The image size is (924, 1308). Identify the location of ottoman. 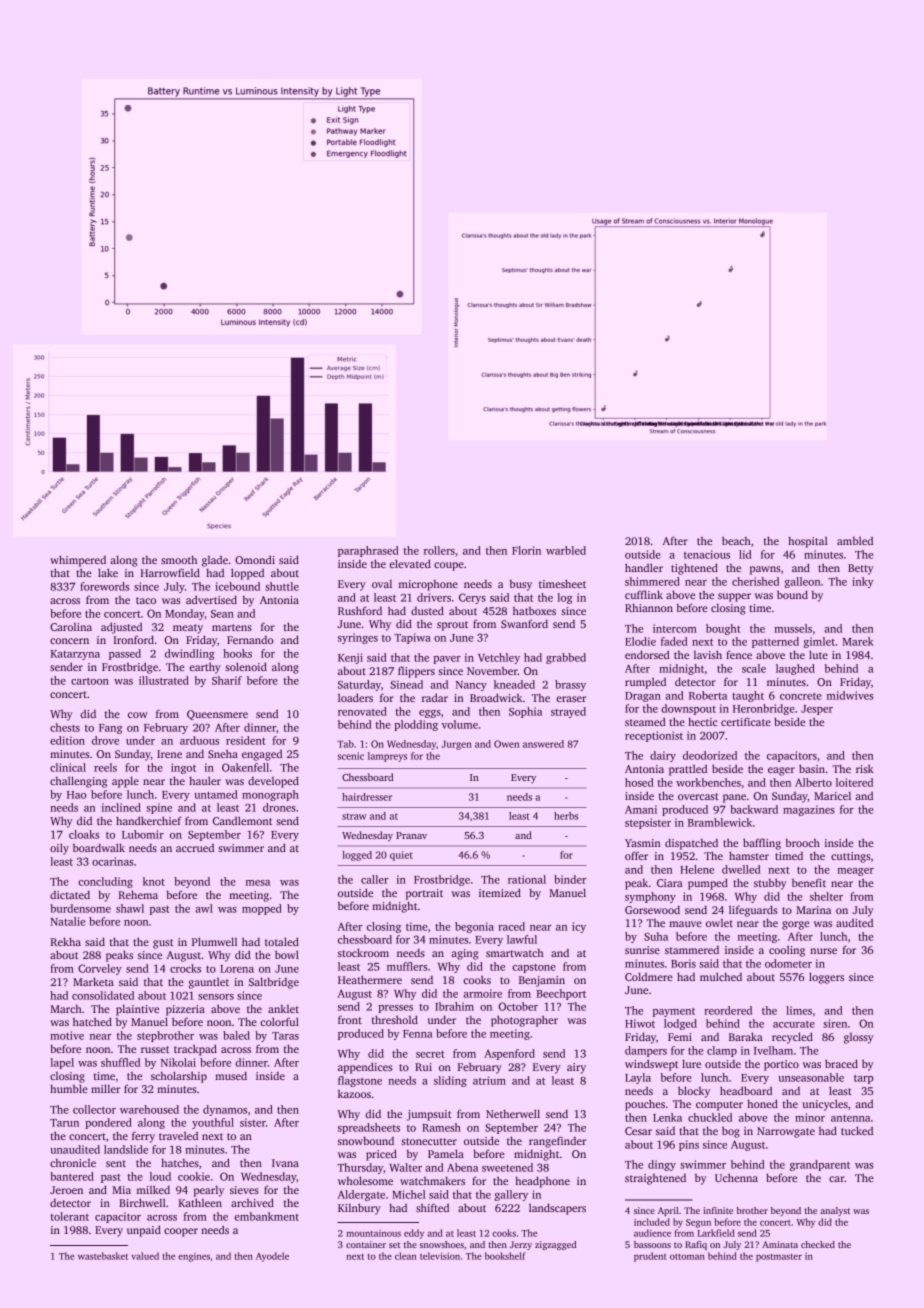
(687, 1257).
